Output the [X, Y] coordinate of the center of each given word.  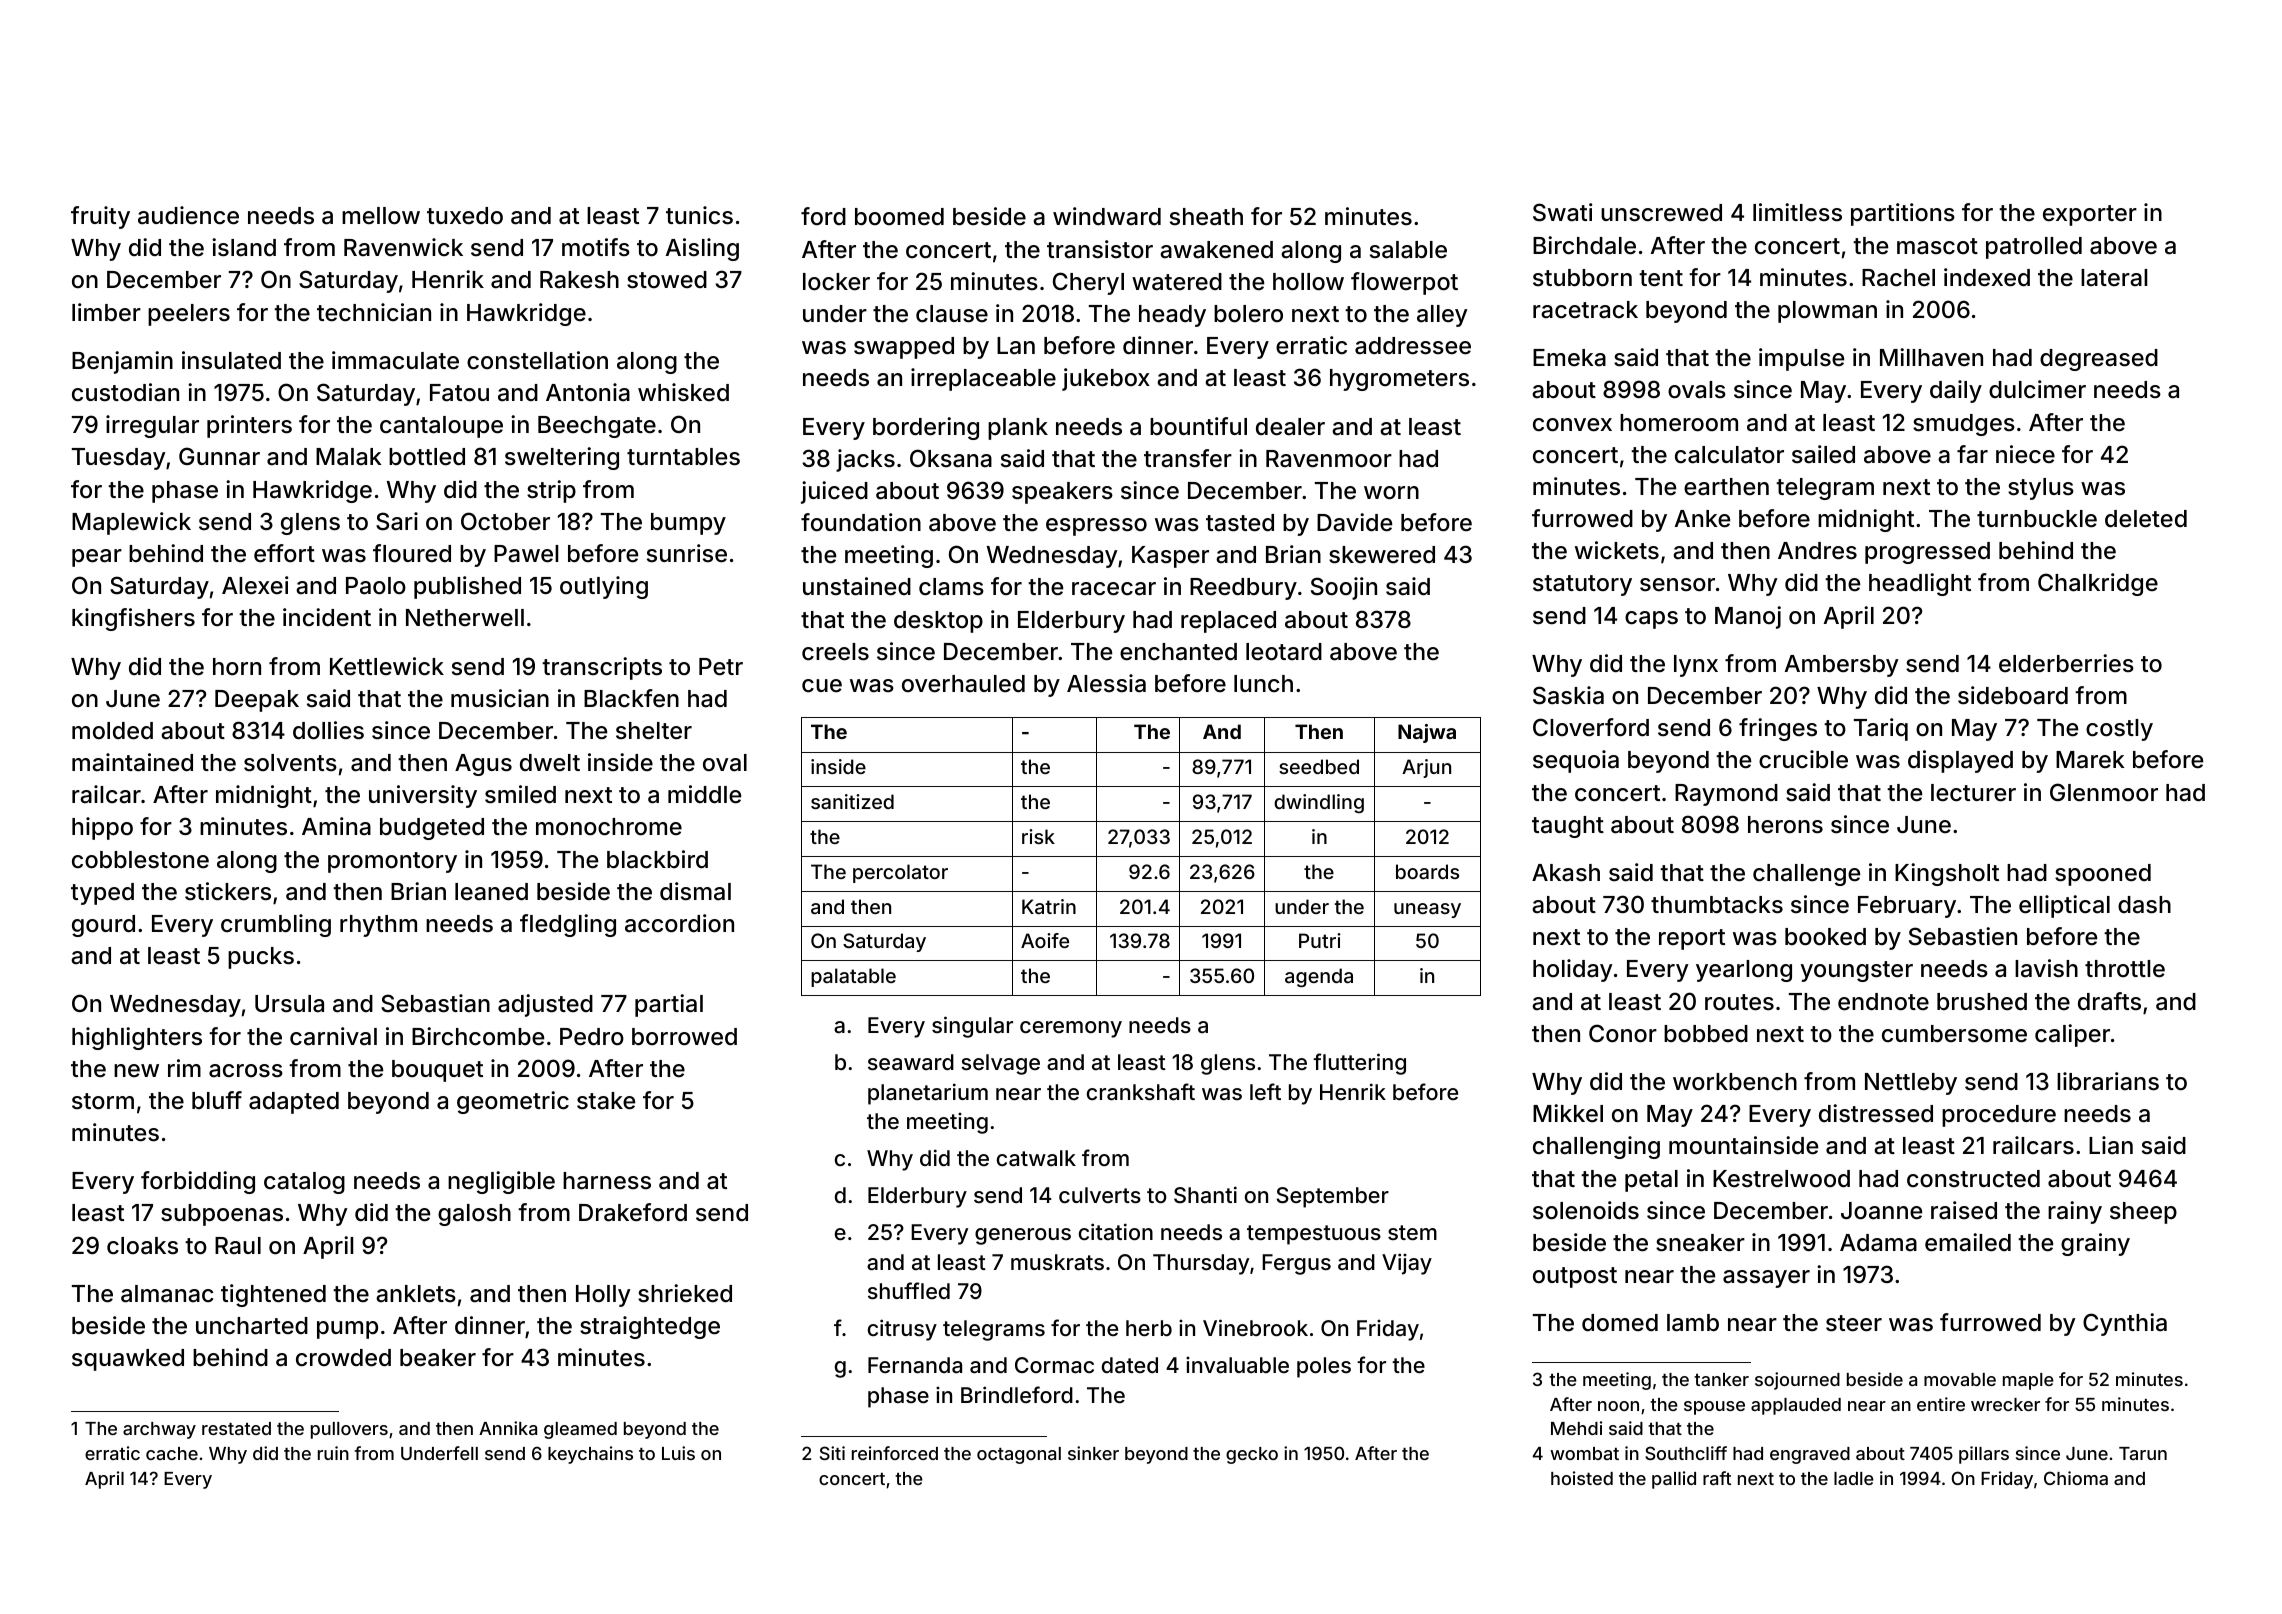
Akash [1566, 873]
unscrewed [1661, 213]
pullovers [349, 1430]
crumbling [276, 925]
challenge [1806, 875]
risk [1038, 836]
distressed [1876, 1113]
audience [188, 215]
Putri [1320, 940]
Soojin [1344, 588]
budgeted [432, 829]
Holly [603, 1296]
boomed [899, 217]
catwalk [1036, 1158]
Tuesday [119, 459]
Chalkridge [2098, 584]
